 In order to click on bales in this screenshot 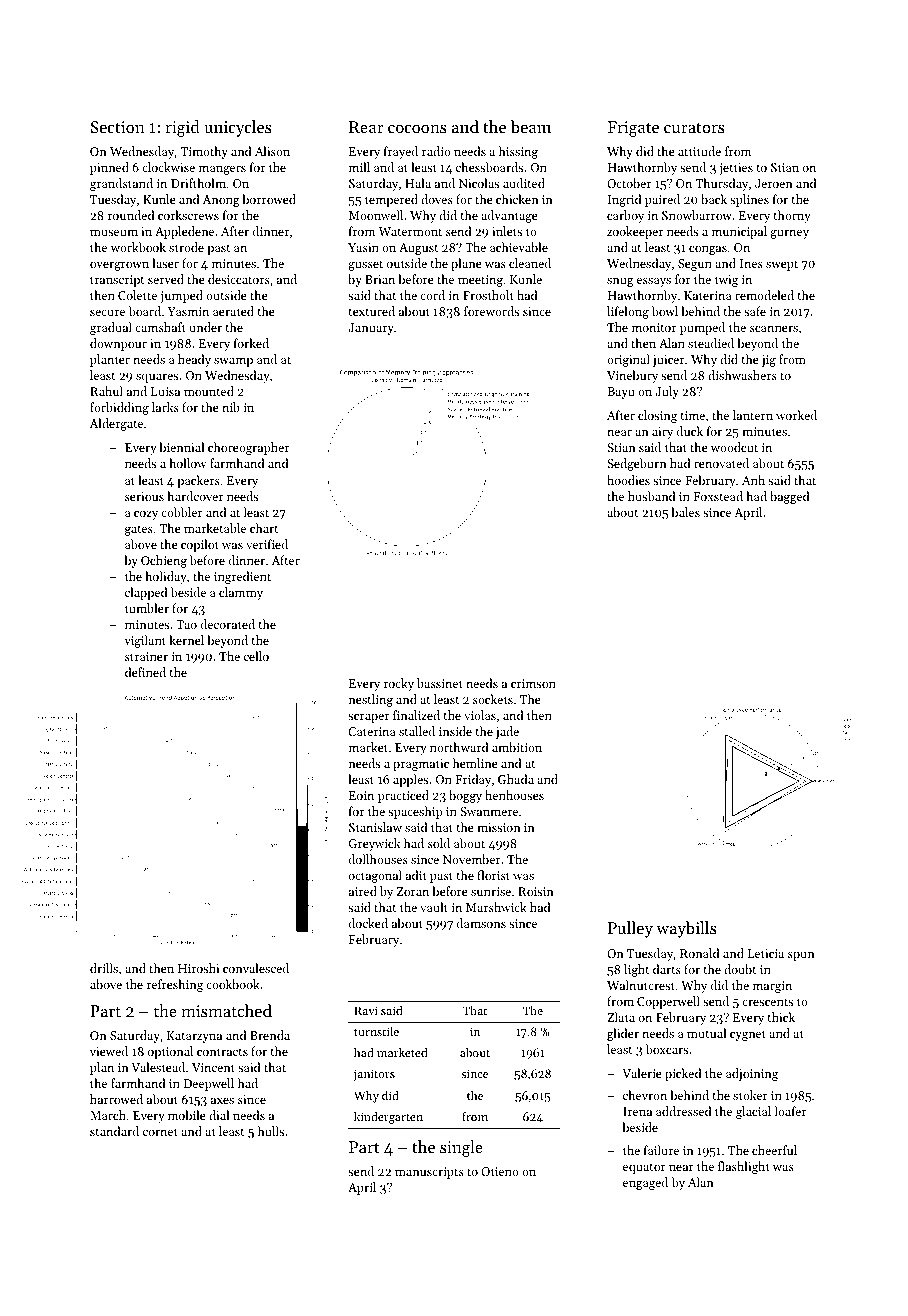, I will do `click(685, 512)`.
